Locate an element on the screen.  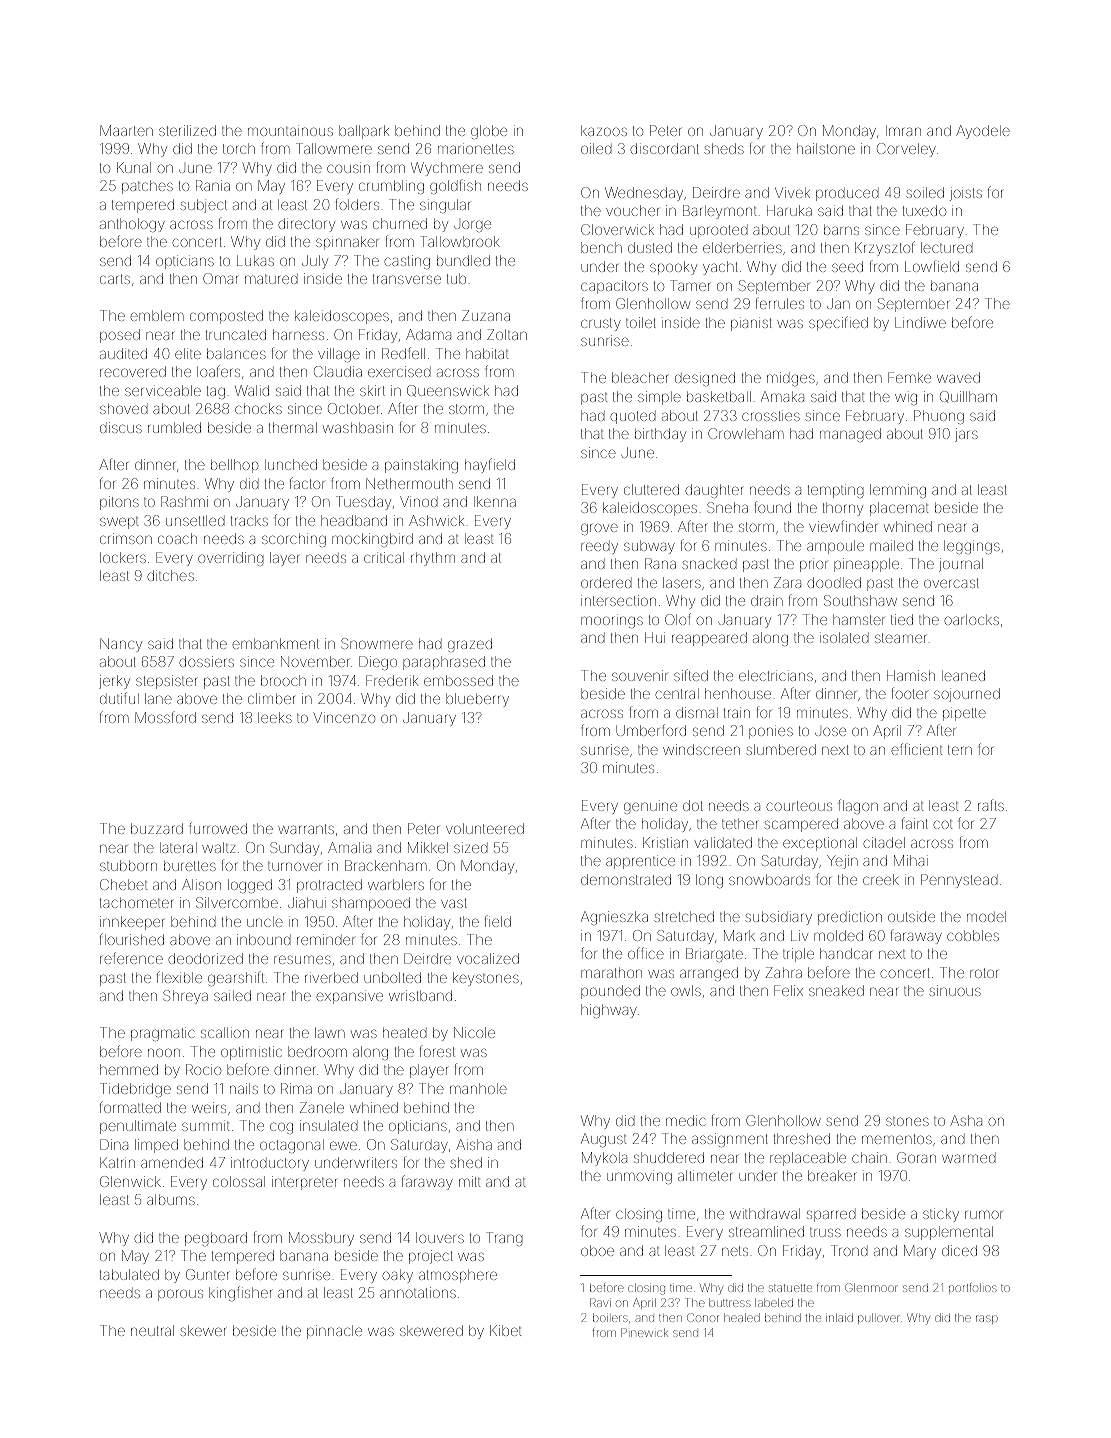
found is located at coordinates (773, 507).
